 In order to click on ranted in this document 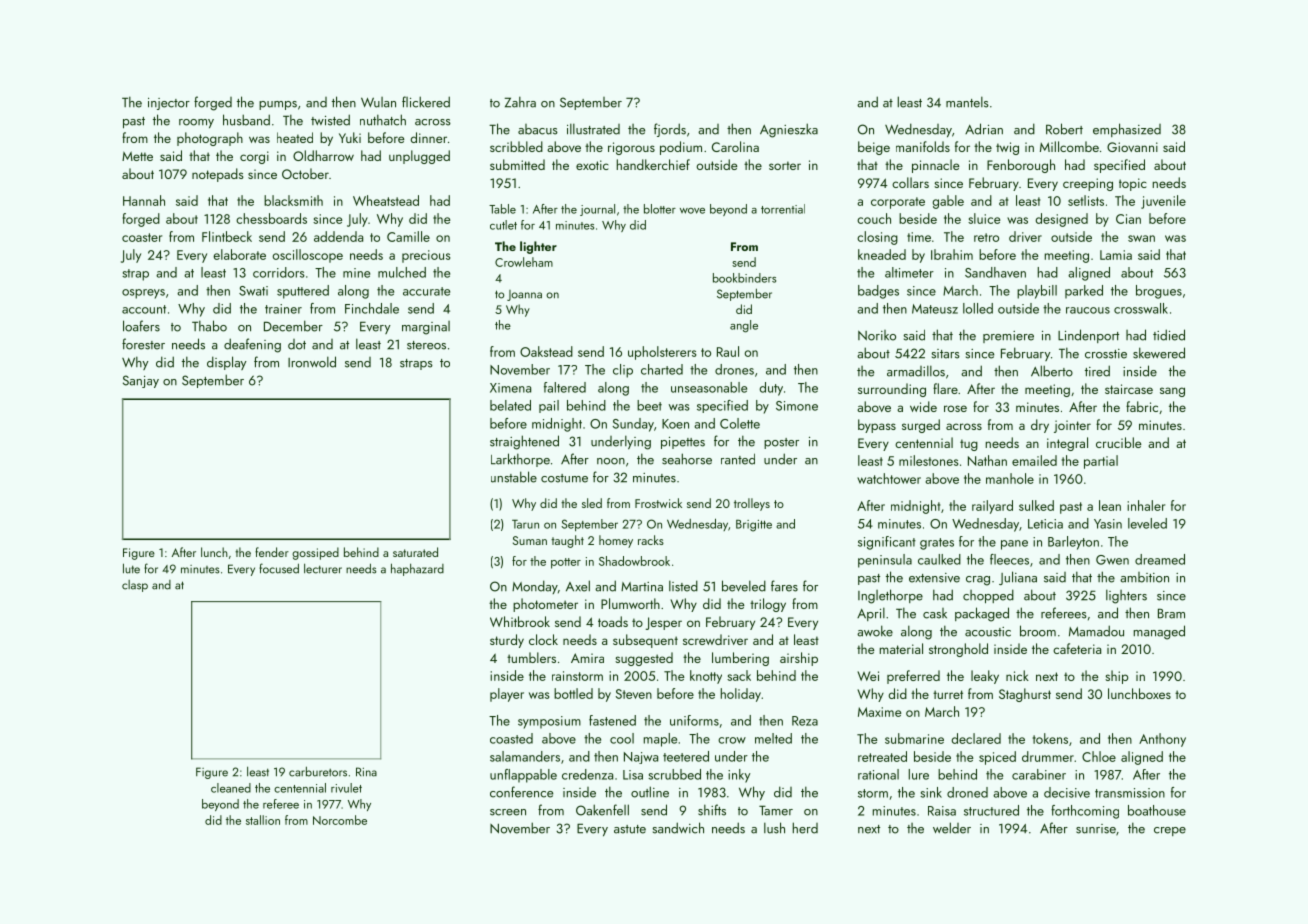, I will do `click(738, 459)`.
